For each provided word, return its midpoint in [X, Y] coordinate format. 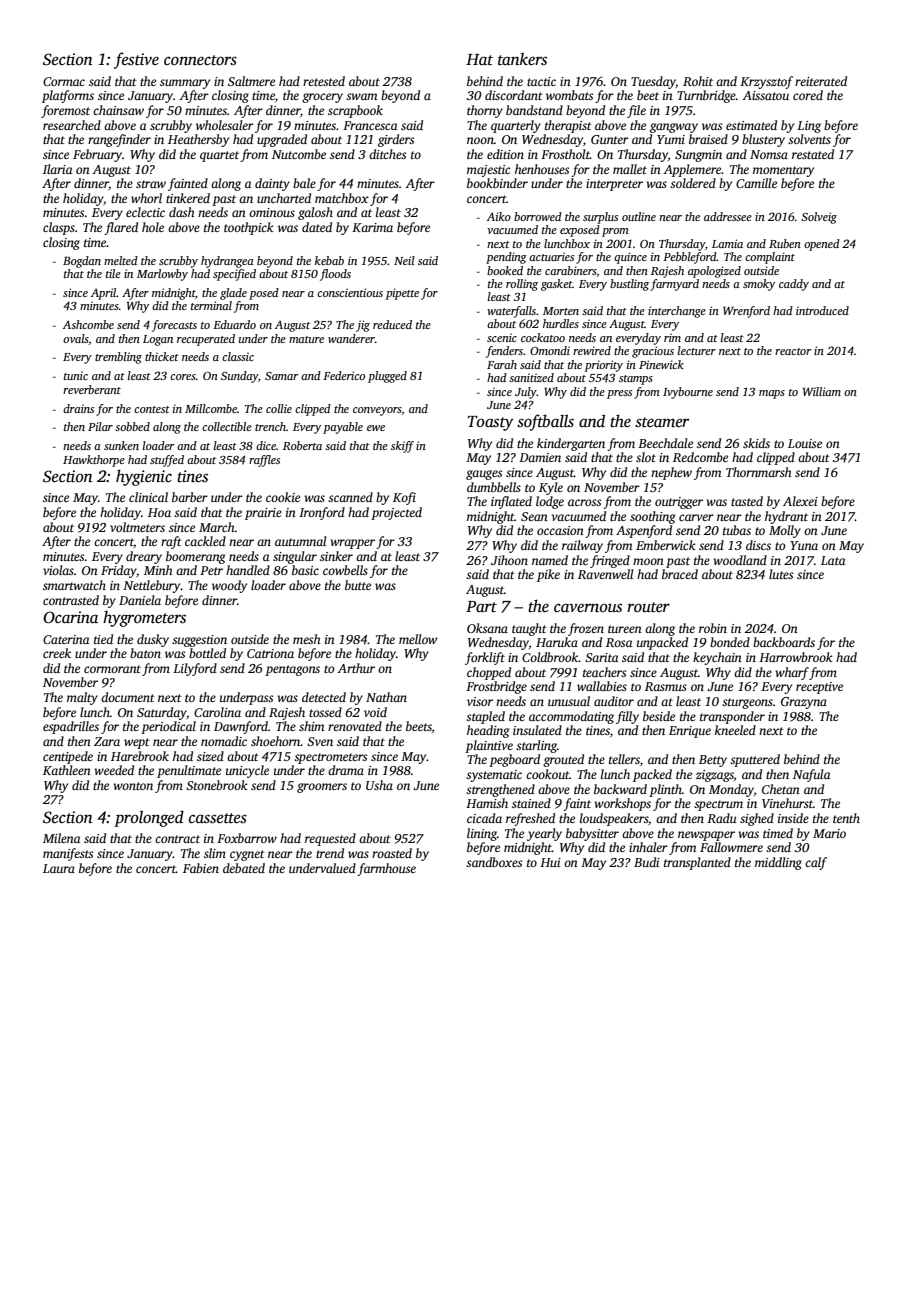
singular [295, 557]
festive [136, 60]
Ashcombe [88, 324]
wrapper [352, 544]
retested [324, 81]
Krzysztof [766, 82]
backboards [784, 642]
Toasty [491, 423]
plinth [665, 790]
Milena [61, 838]
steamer [662, 422]
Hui [550, 862]
